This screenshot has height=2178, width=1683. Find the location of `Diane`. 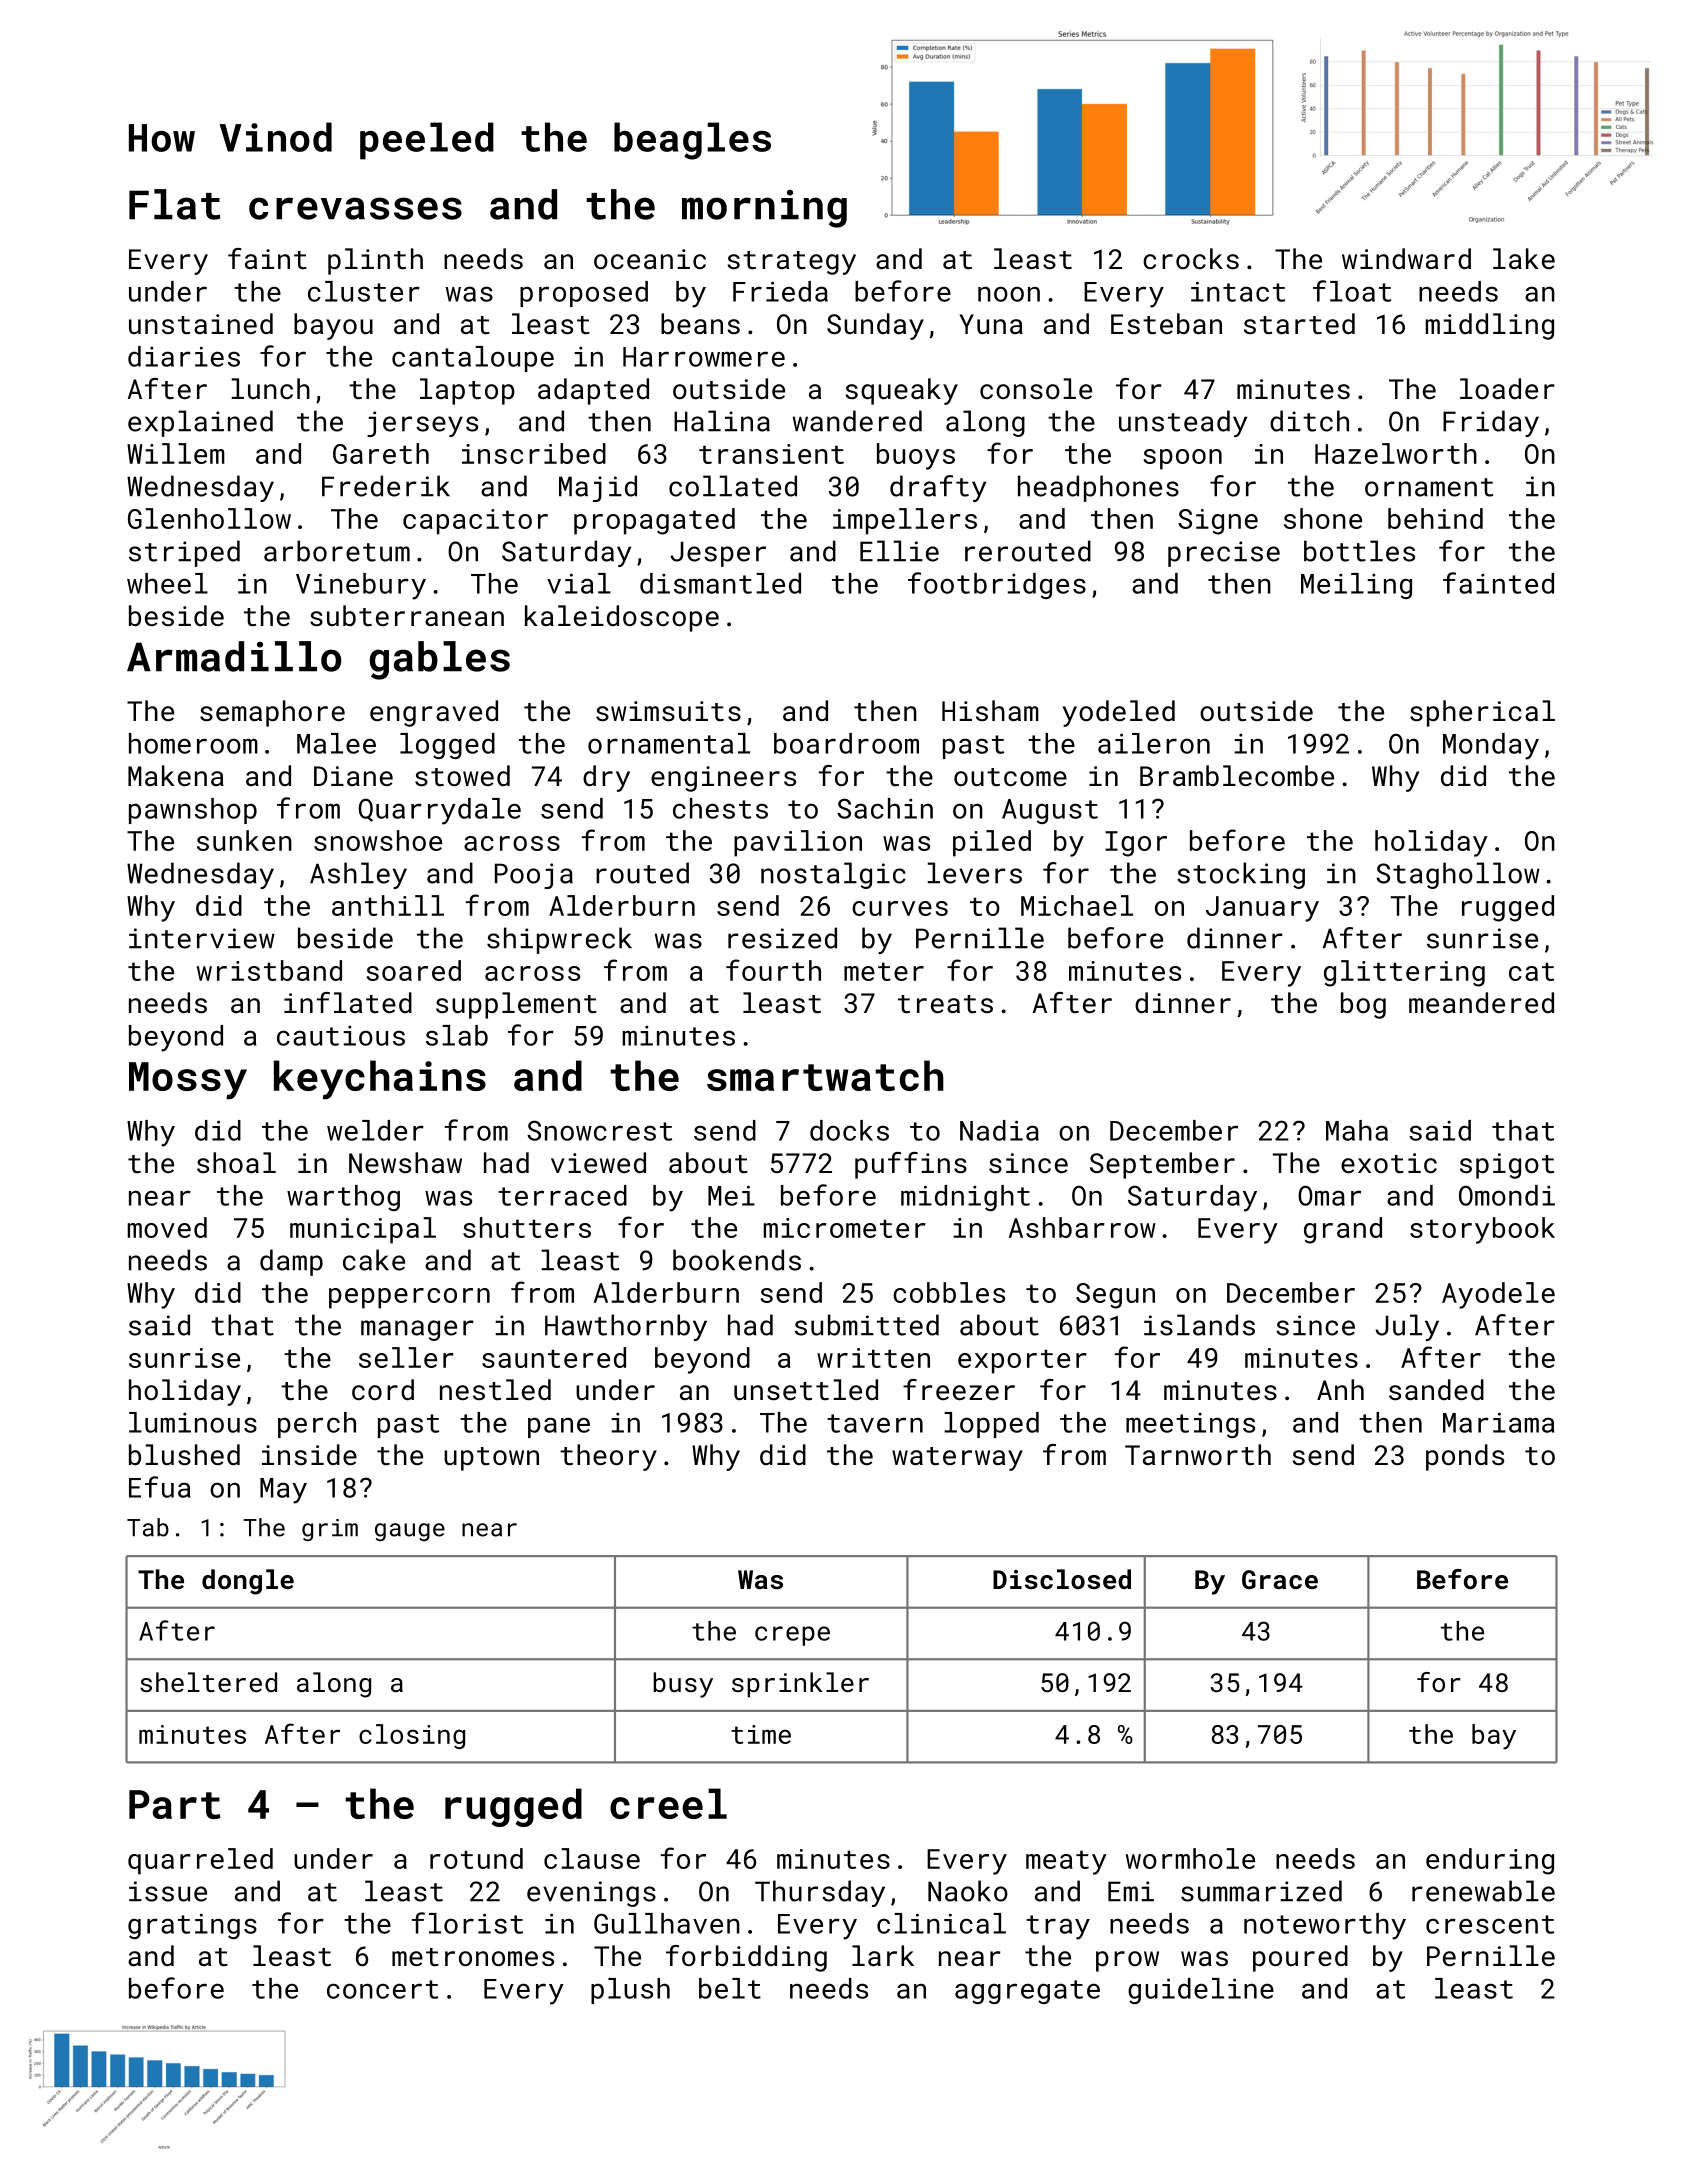

Diane is located at coordinates (353, 776).
